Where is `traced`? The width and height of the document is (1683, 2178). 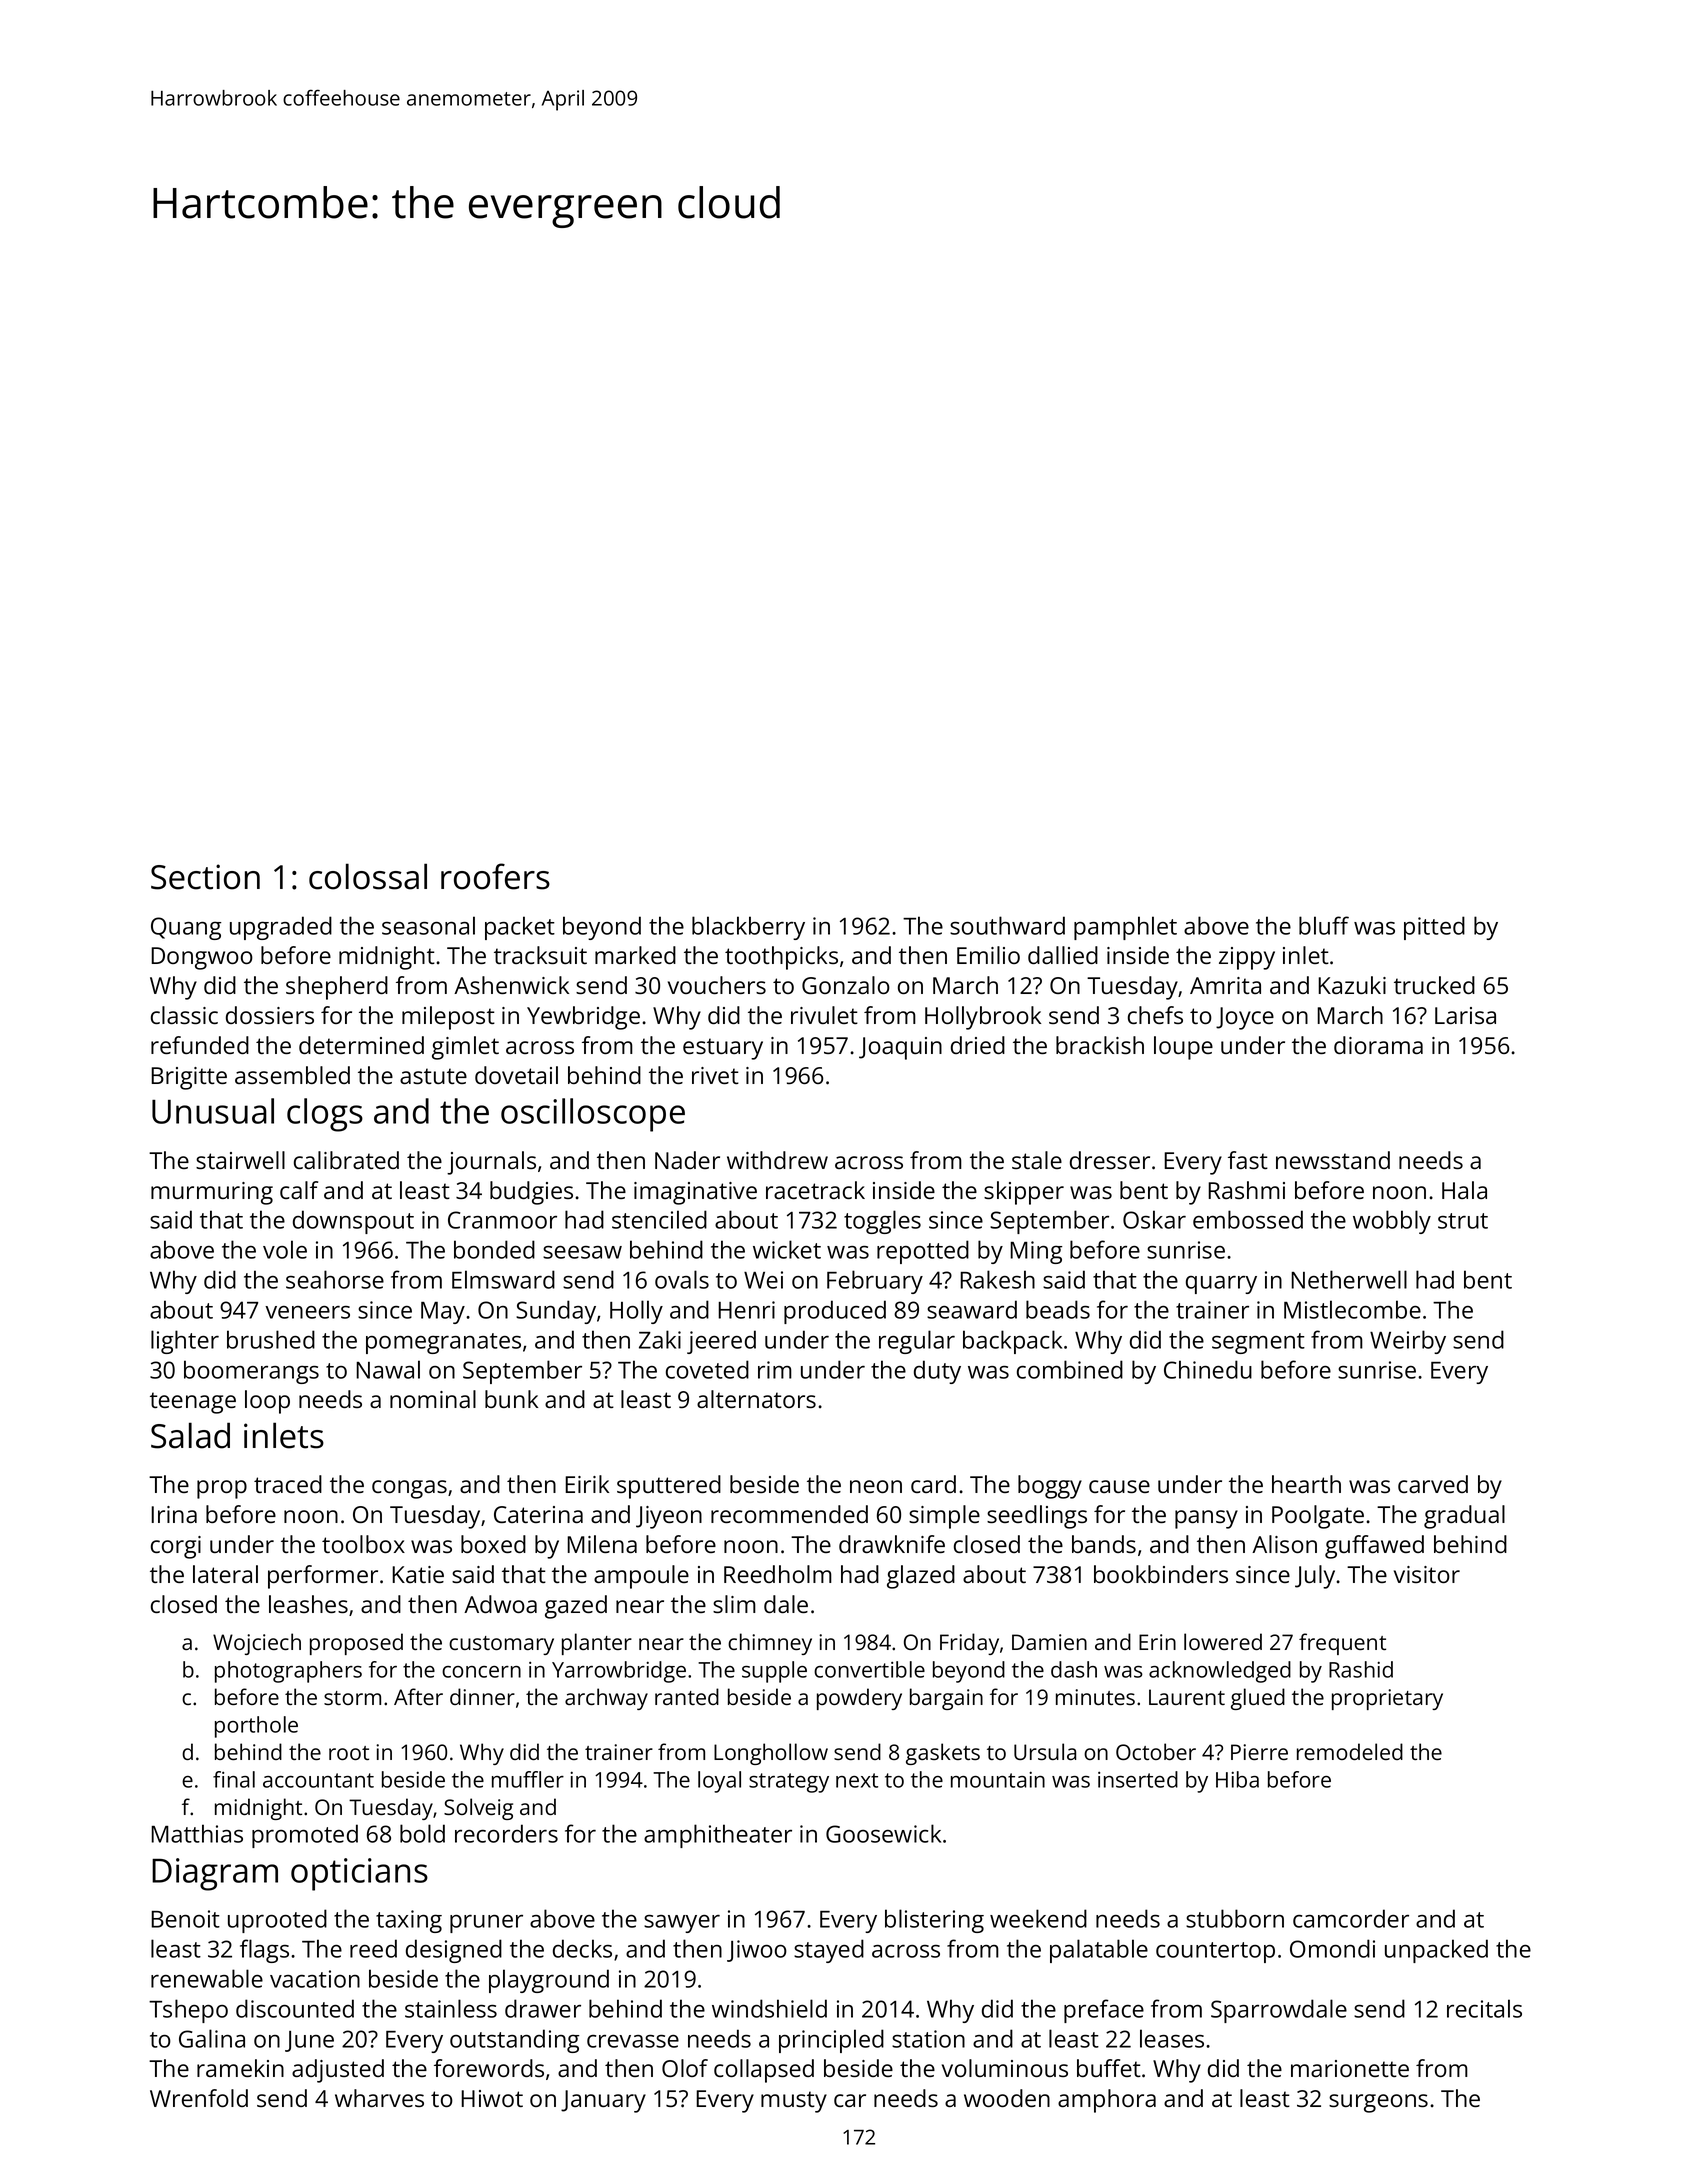
traced is located at coordinates (288, 1484).
